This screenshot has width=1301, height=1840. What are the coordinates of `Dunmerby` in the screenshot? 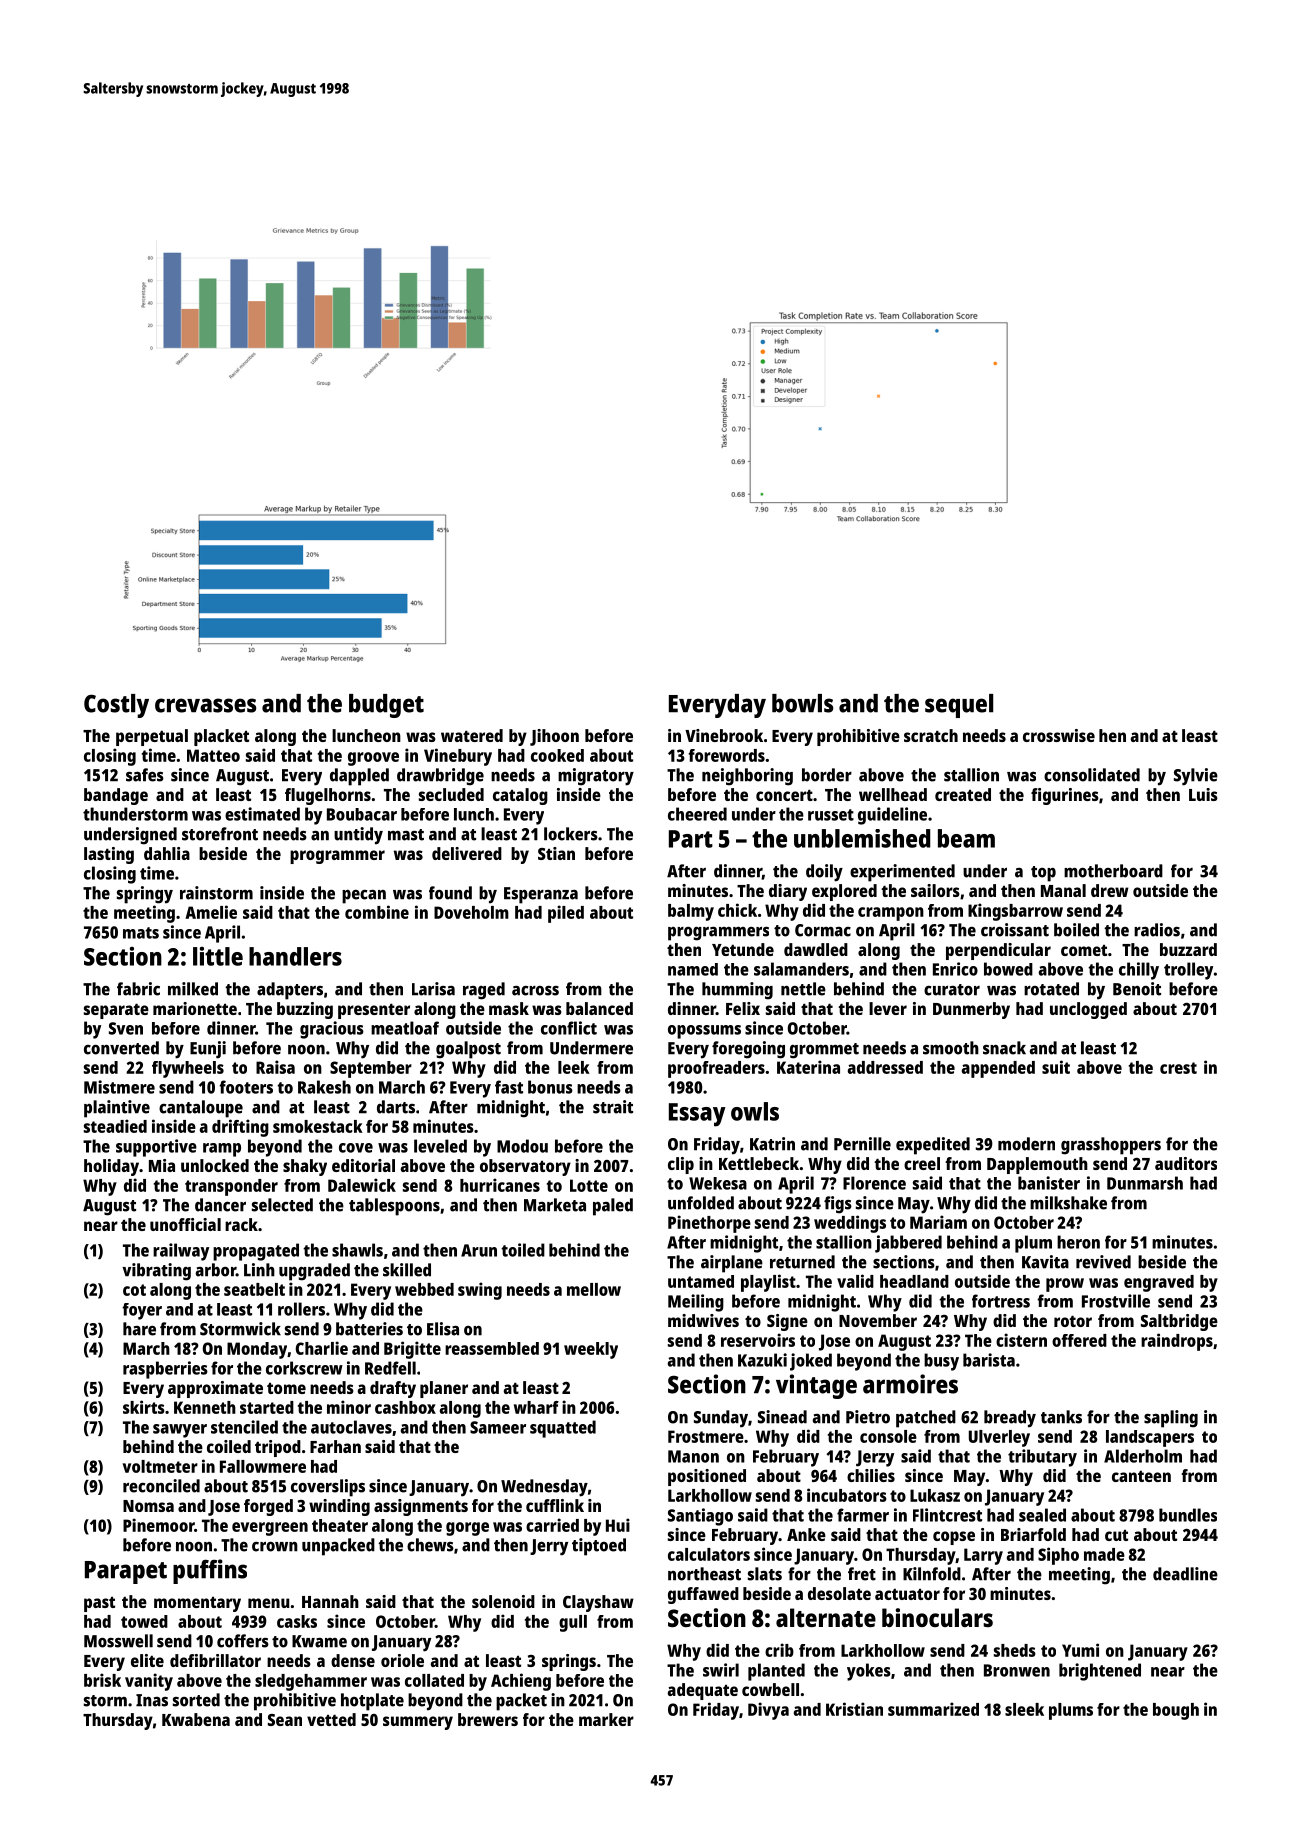 It's located at (971, 1010).
